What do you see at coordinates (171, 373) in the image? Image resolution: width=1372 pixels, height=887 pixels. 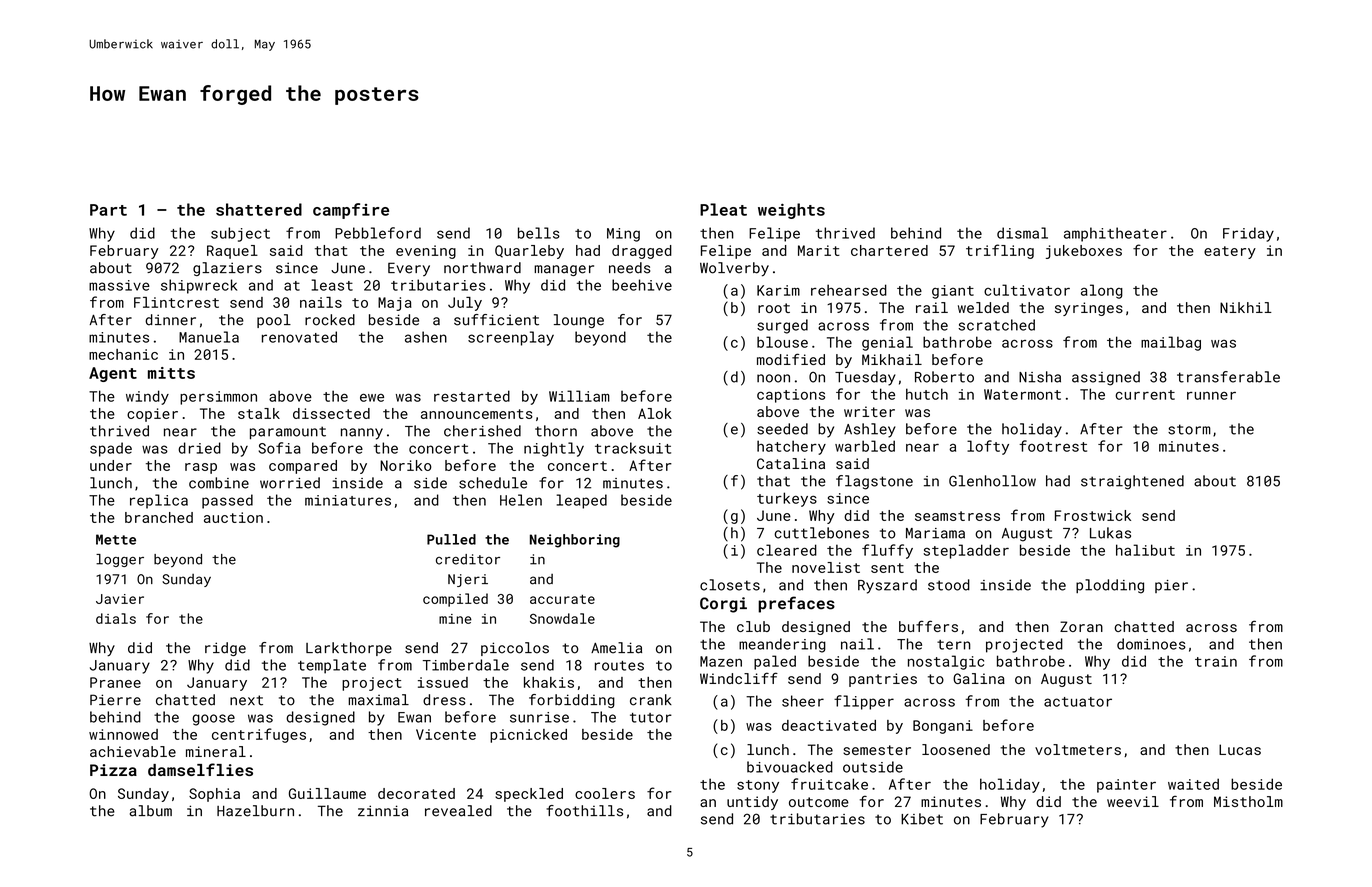 I see `mitts` at bounding box center [171, 373].
